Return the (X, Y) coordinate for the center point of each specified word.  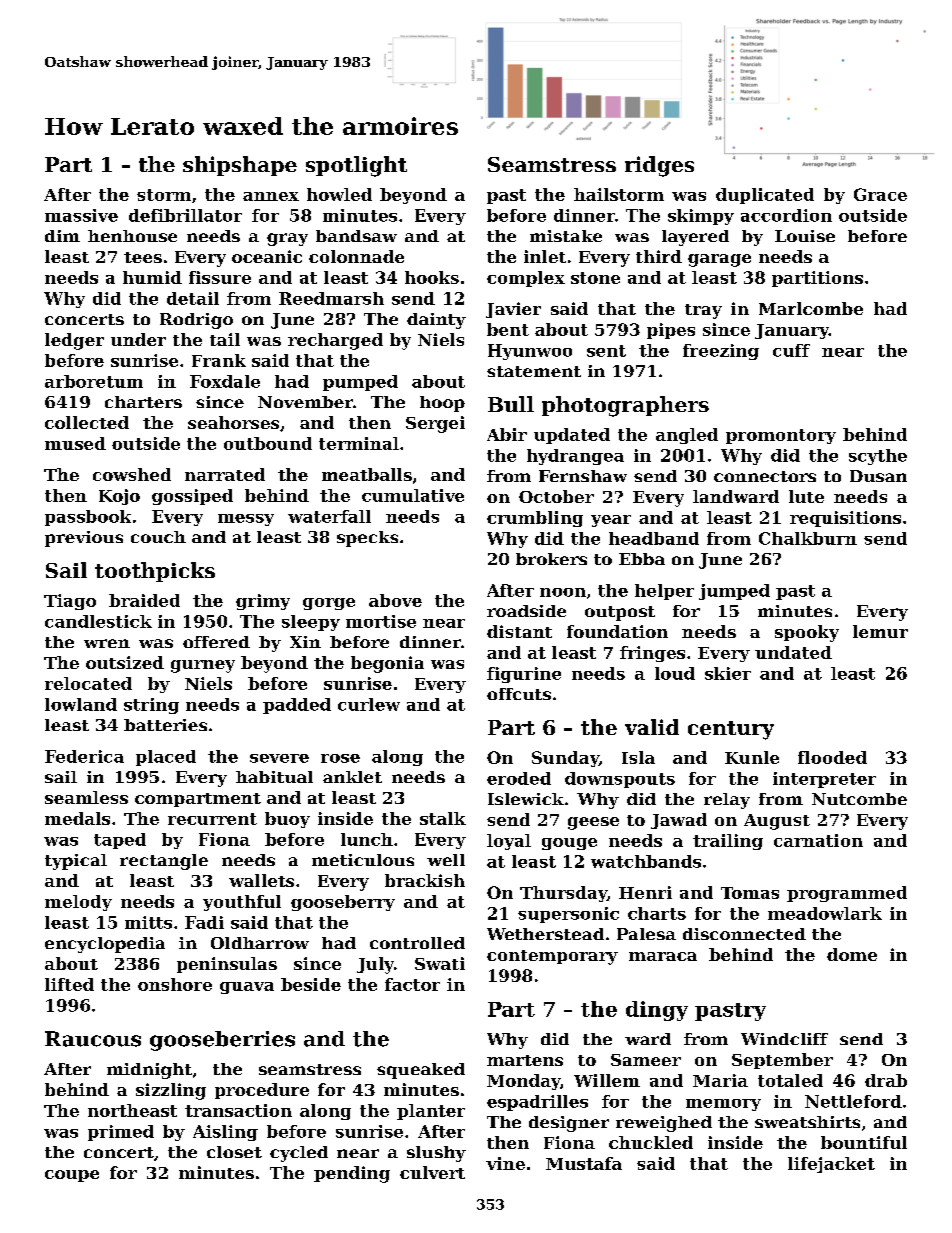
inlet (545, 256)
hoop (442, 404)
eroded (519, 778)
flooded (832, 757)
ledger (74, 341)
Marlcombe (811, 308)
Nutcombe (859, 799)
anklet (352, 777)
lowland (81, 704)
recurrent (212, 819)
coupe (72, 1176)
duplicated (765, 196)
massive (81, 215)
